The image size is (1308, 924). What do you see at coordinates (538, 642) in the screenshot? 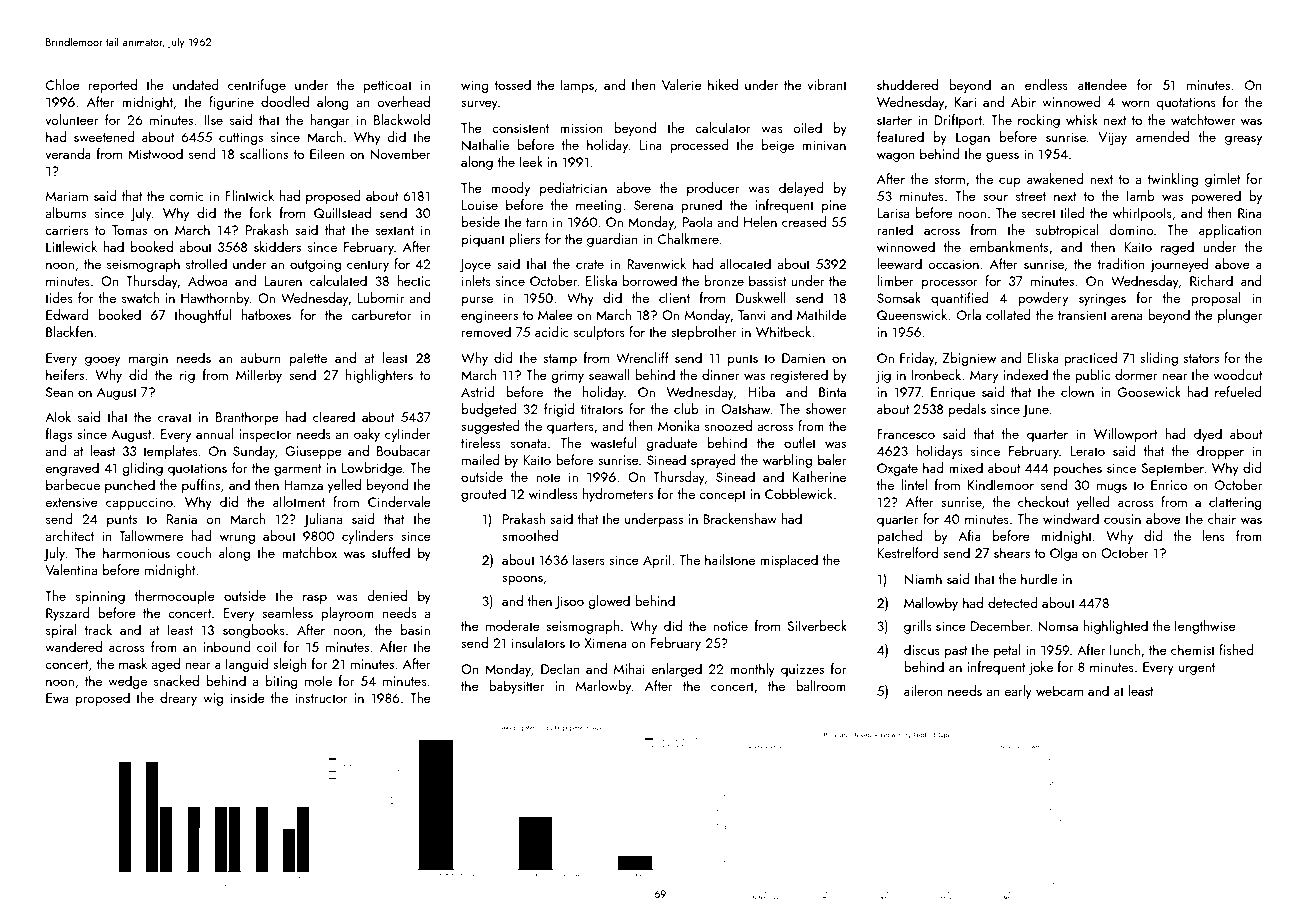
I see `insulators` at bounding box center [538, 642].
